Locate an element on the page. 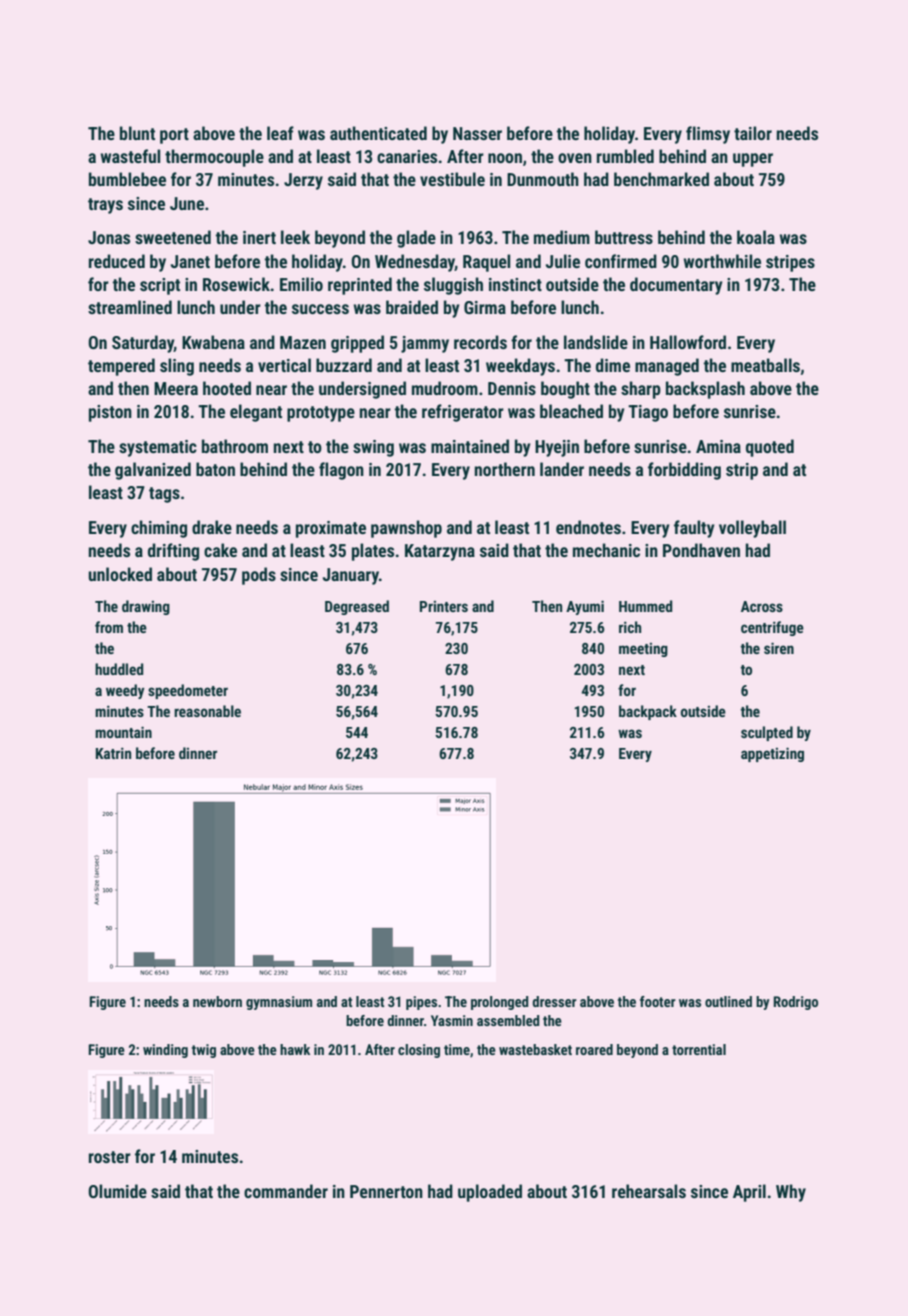 The height and width of the page is (1316, 908). upper is located at coordinates (753, 160).
